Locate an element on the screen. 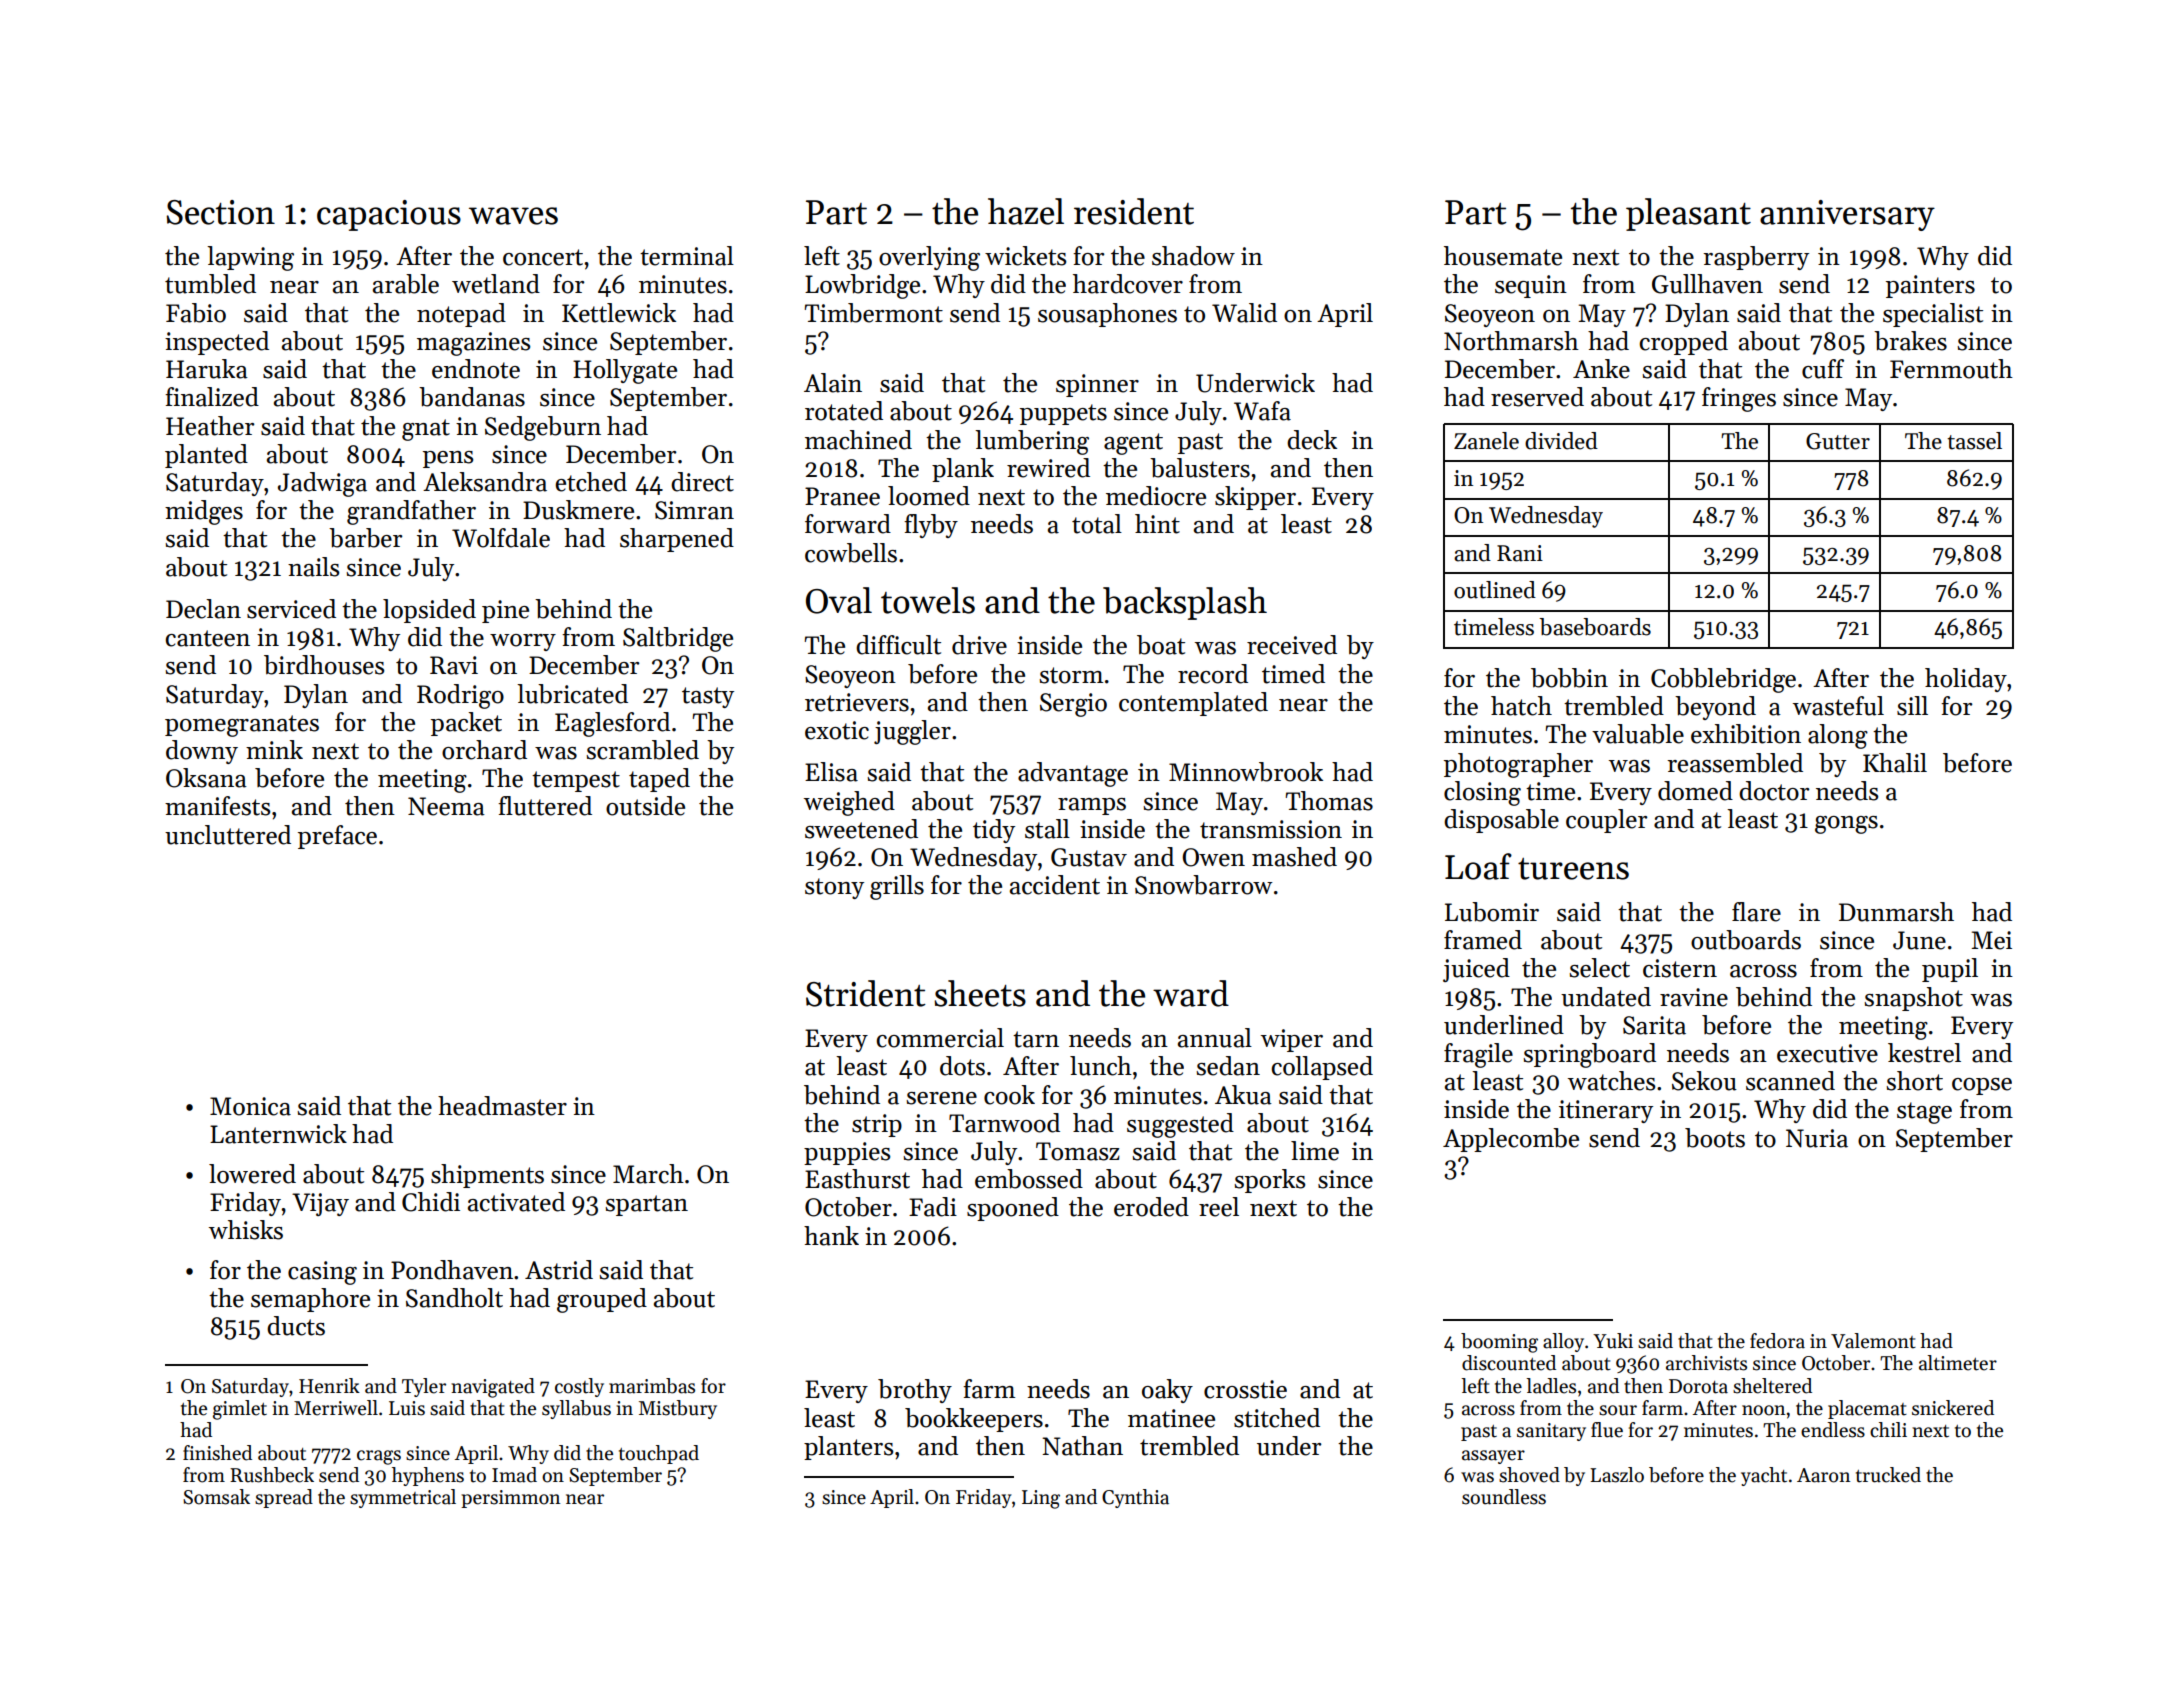 The image size is (2178, 1683). resident is located at coordinates (1134, 211).
